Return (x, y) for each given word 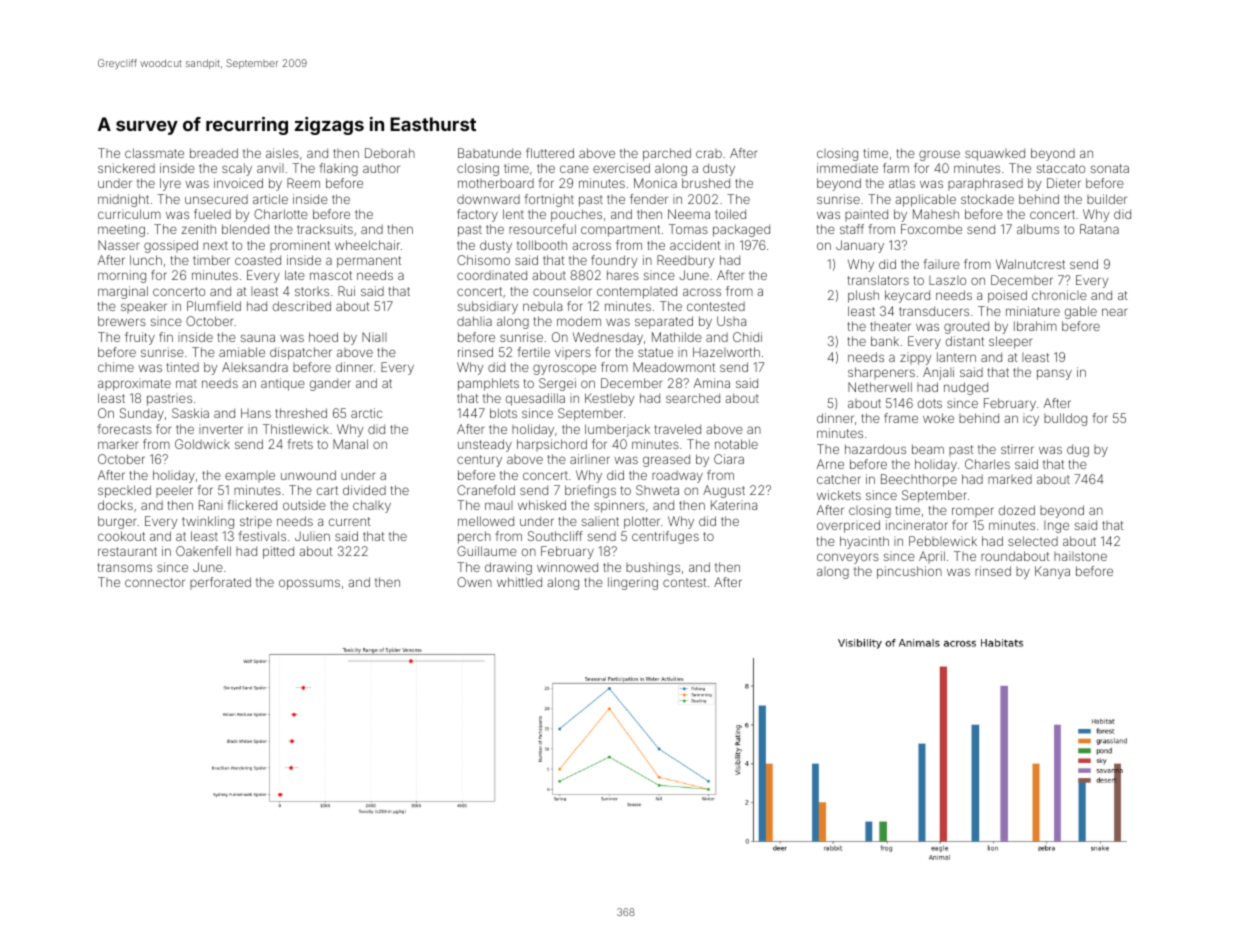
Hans (256, 413)
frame (901, 418)
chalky (372, 506)
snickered (126, 168)
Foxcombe (931, 229)
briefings (590, 491)
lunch (146, 260)
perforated (220, 583)
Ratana (1099, 229)
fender (649, 199)
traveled (678, 429)
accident (695, 245)
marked (1010, 479)
